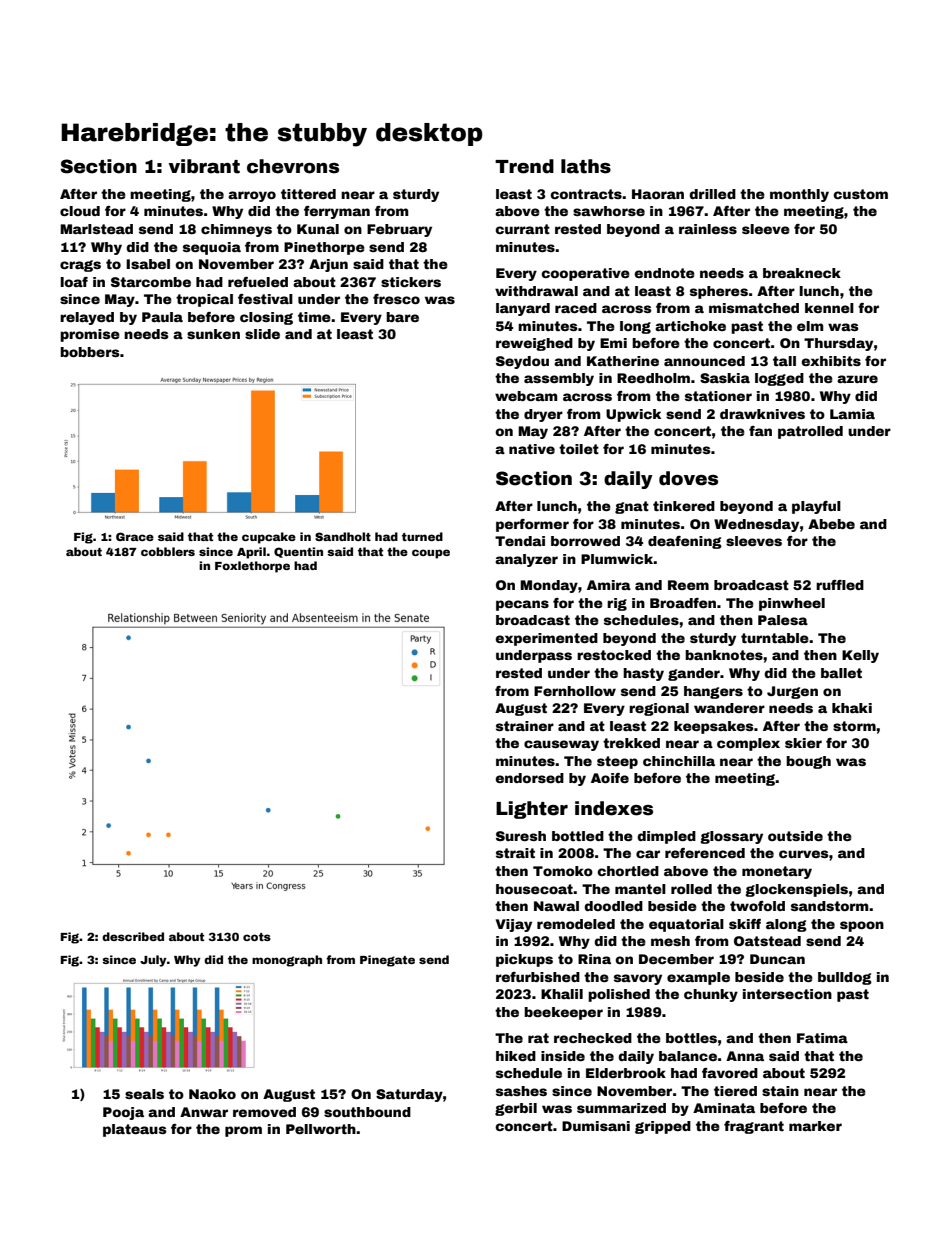 The height and width of the page is (1233, 952). I want to click on bulldog, so click(845, 978).
